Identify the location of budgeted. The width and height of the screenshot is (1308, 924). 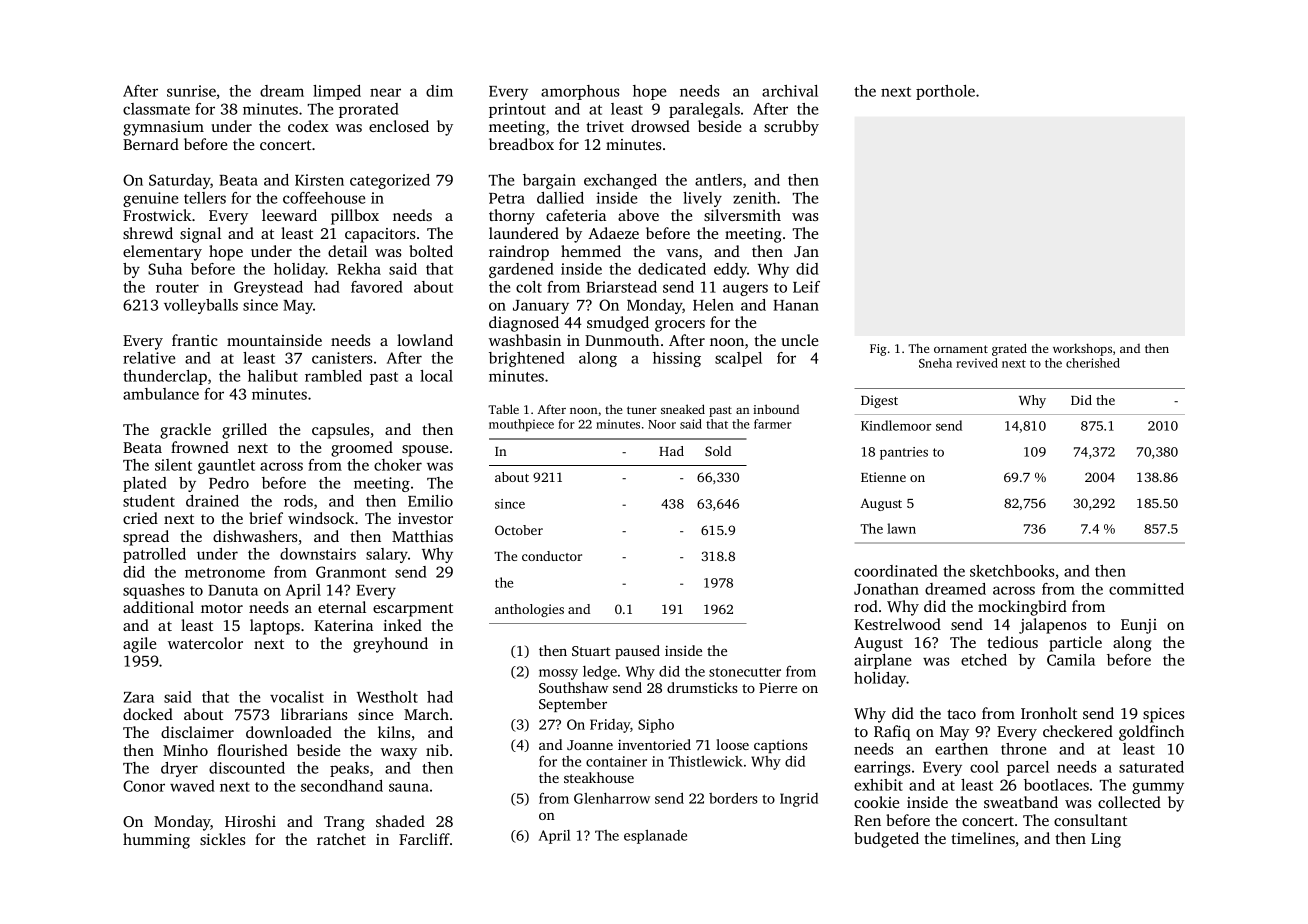
(886, 840).
